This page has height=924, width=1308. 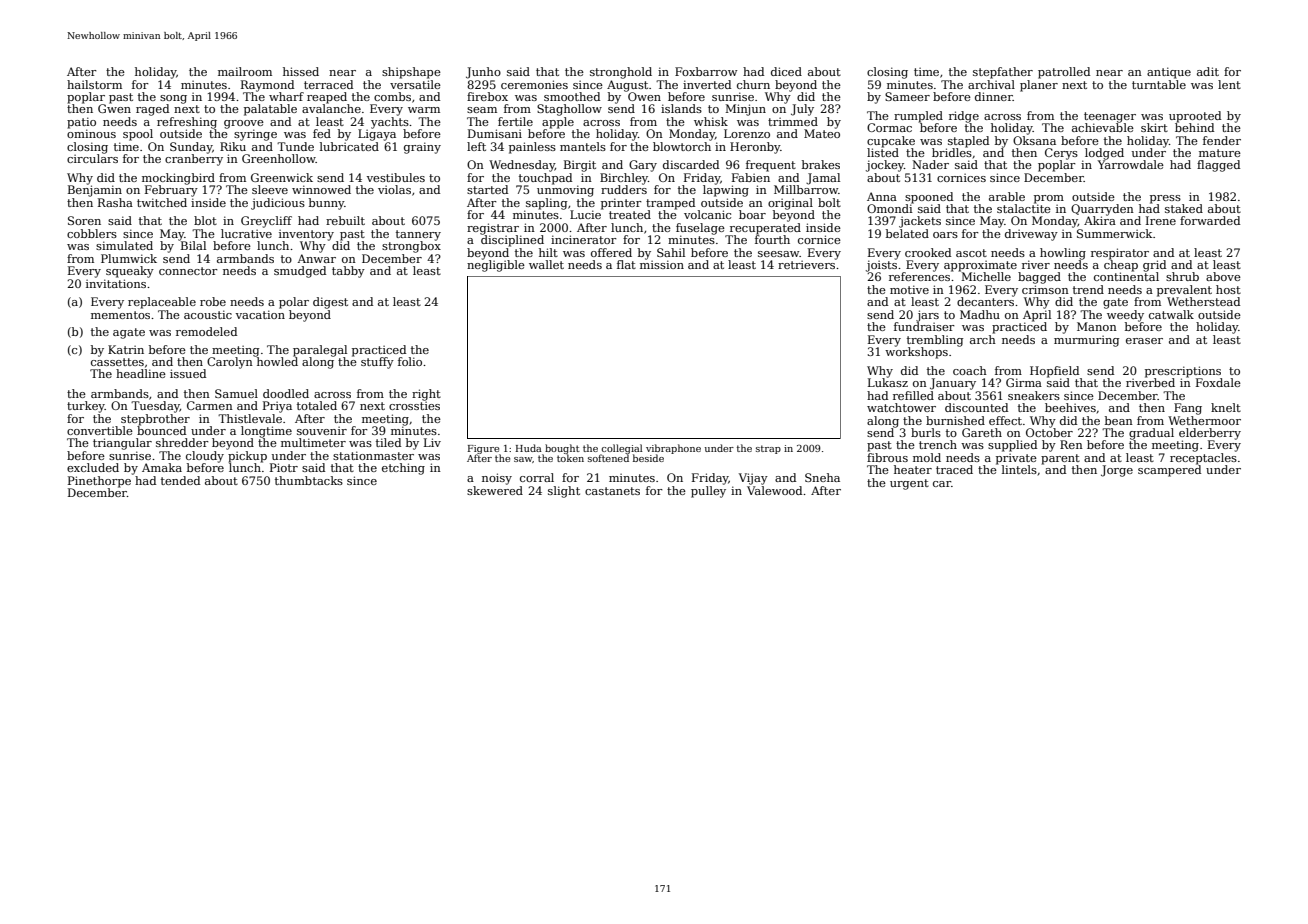 What do you see at coordinates (1131, 164) in the page?
I see `Yarrowdale` at bounding box center [1131, 164].
